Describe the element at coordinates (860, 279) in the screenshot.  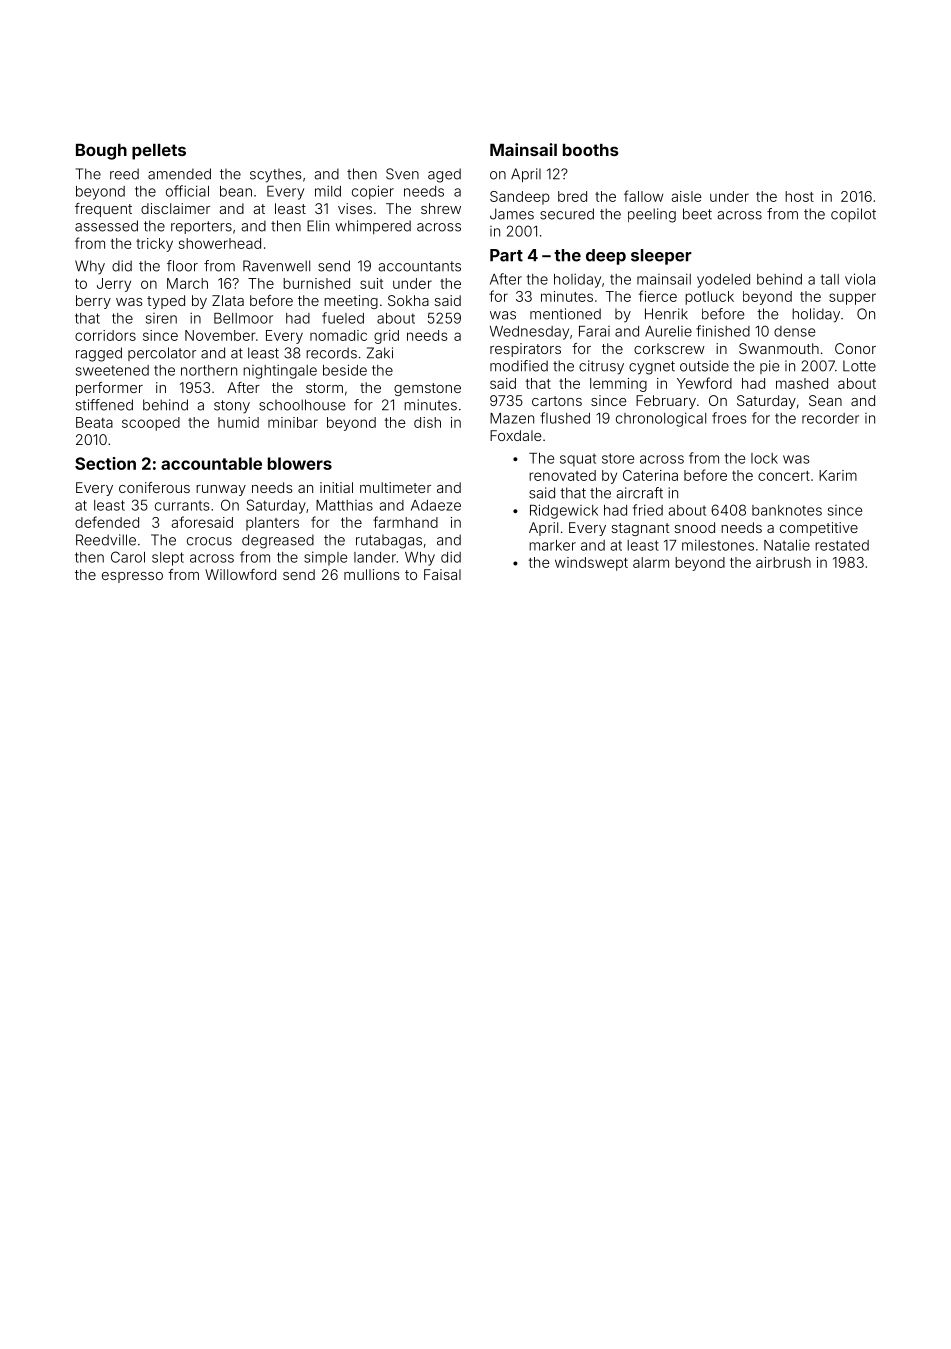
I see `viola` at that location.
